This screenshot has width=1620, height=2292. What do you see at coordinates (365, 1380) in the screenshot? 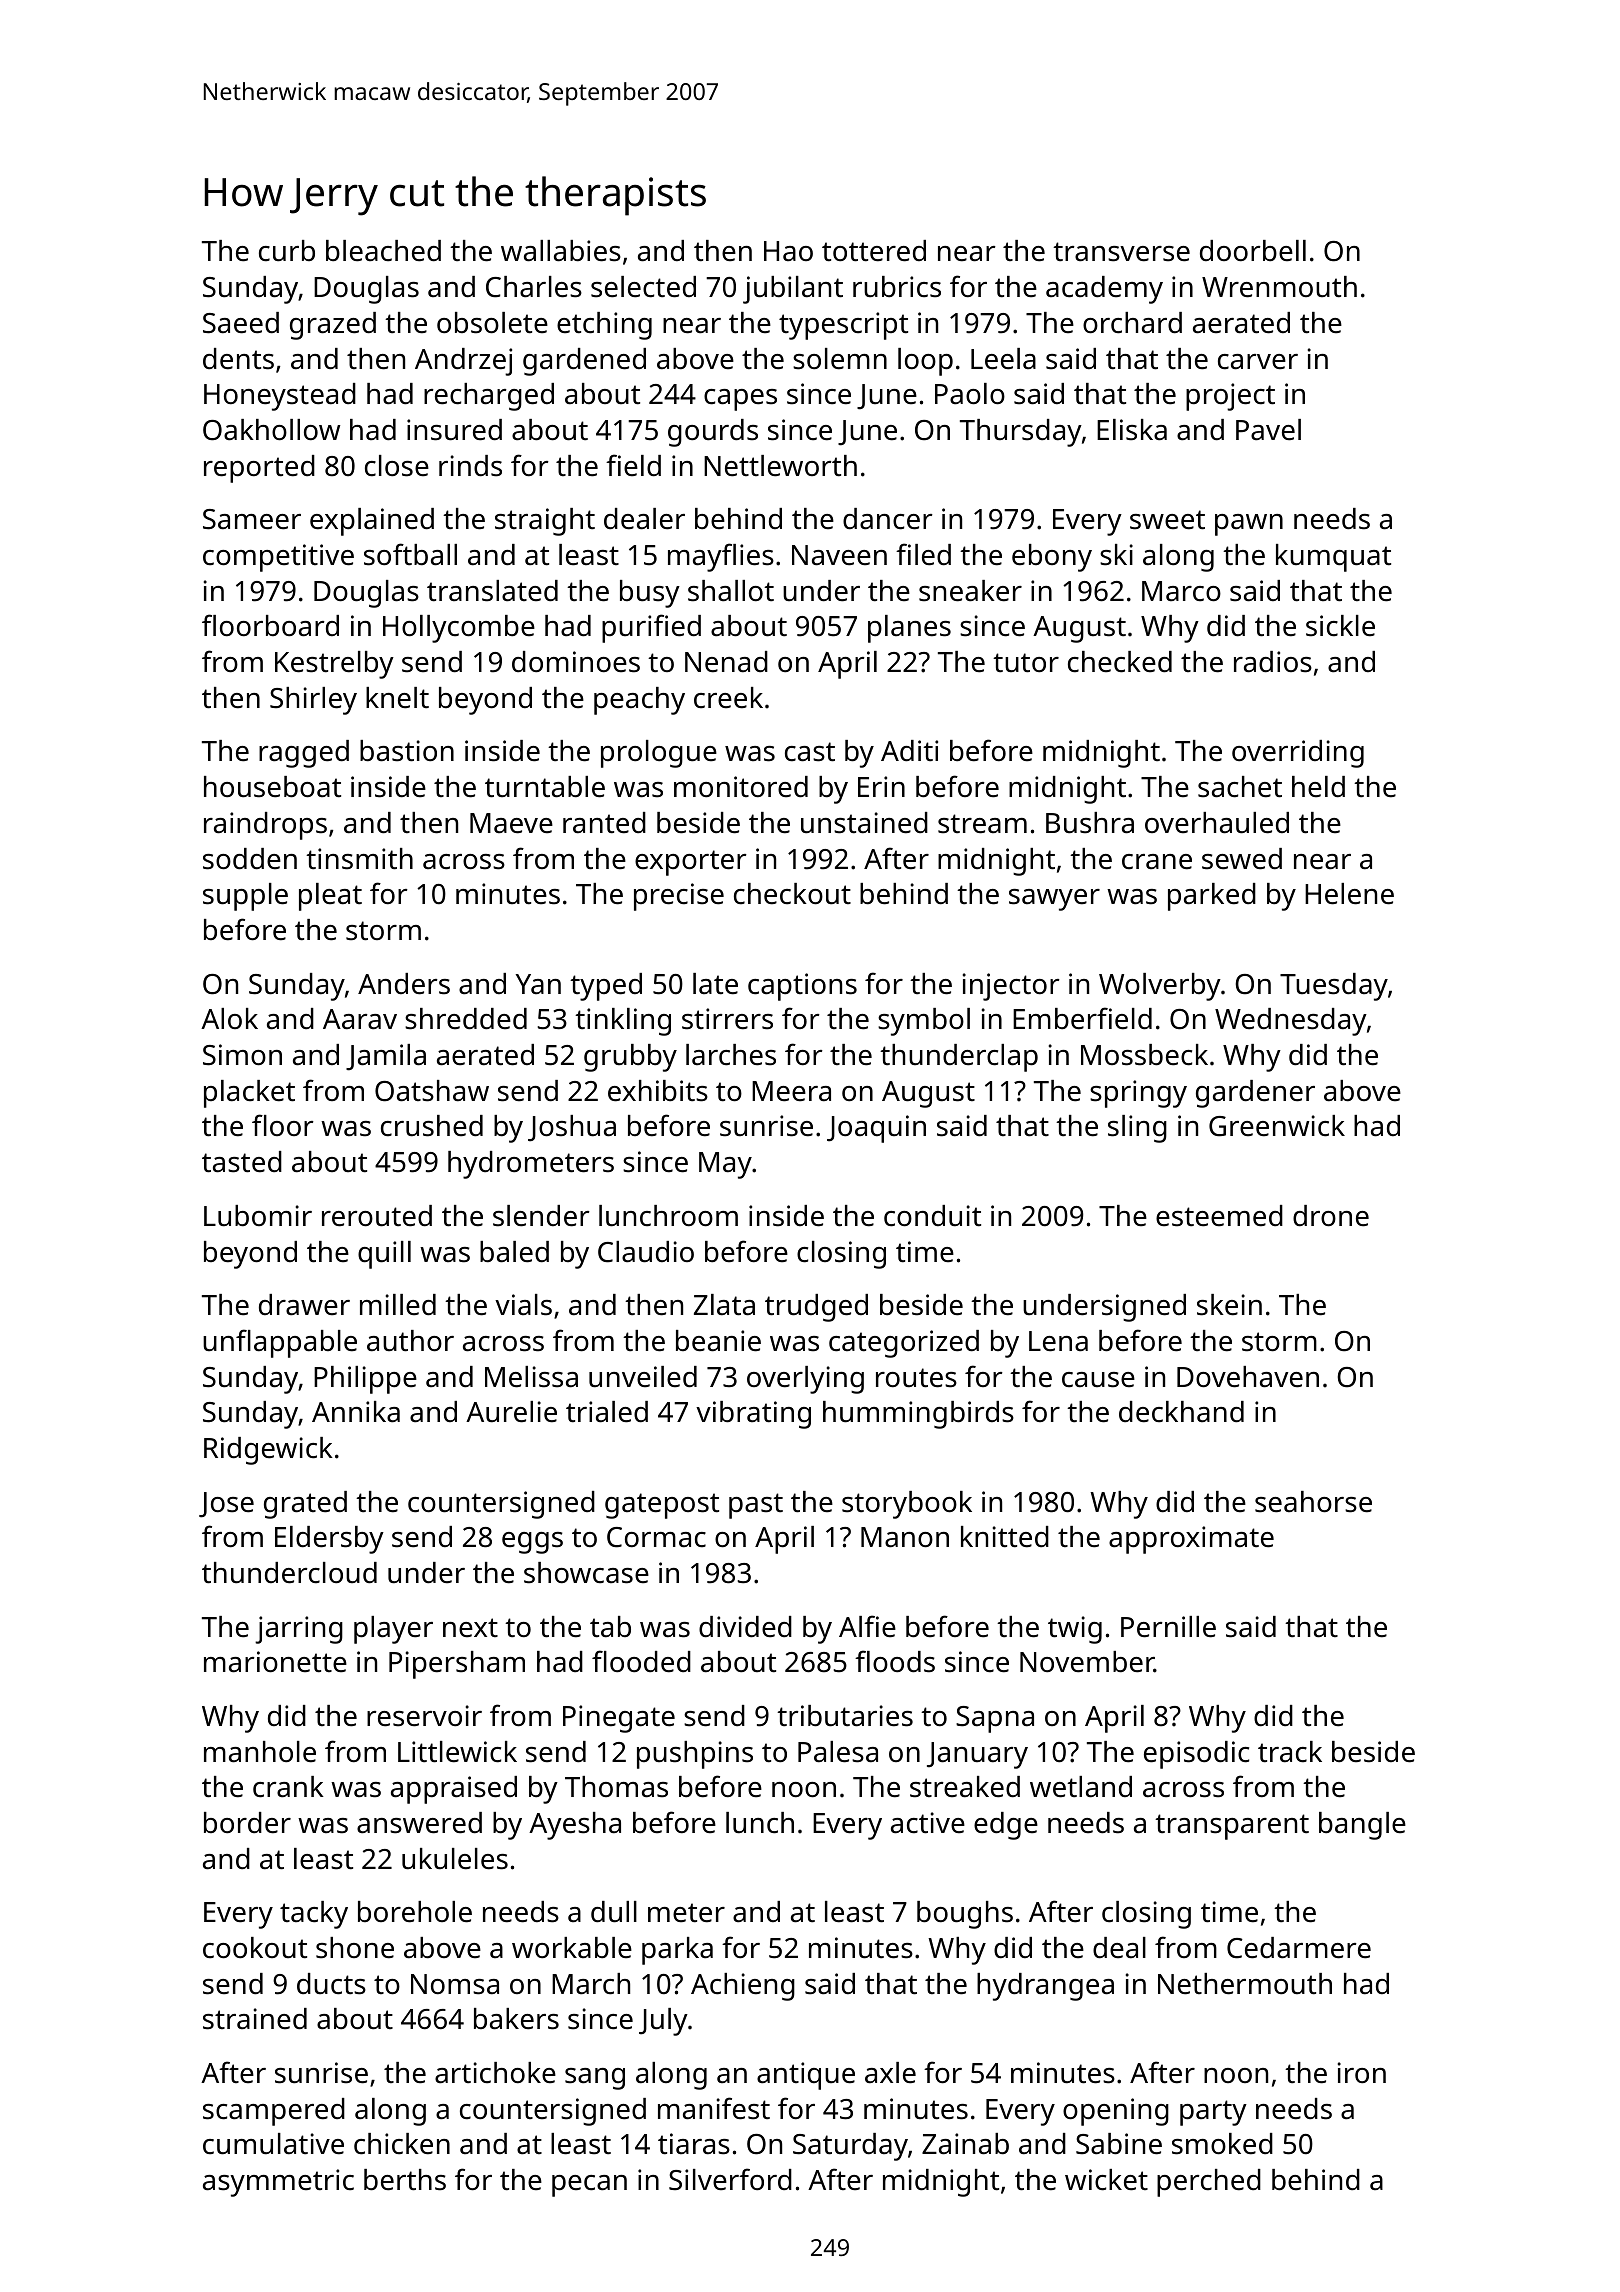
I see `Philippe` at bounding box center [365, 1380].
